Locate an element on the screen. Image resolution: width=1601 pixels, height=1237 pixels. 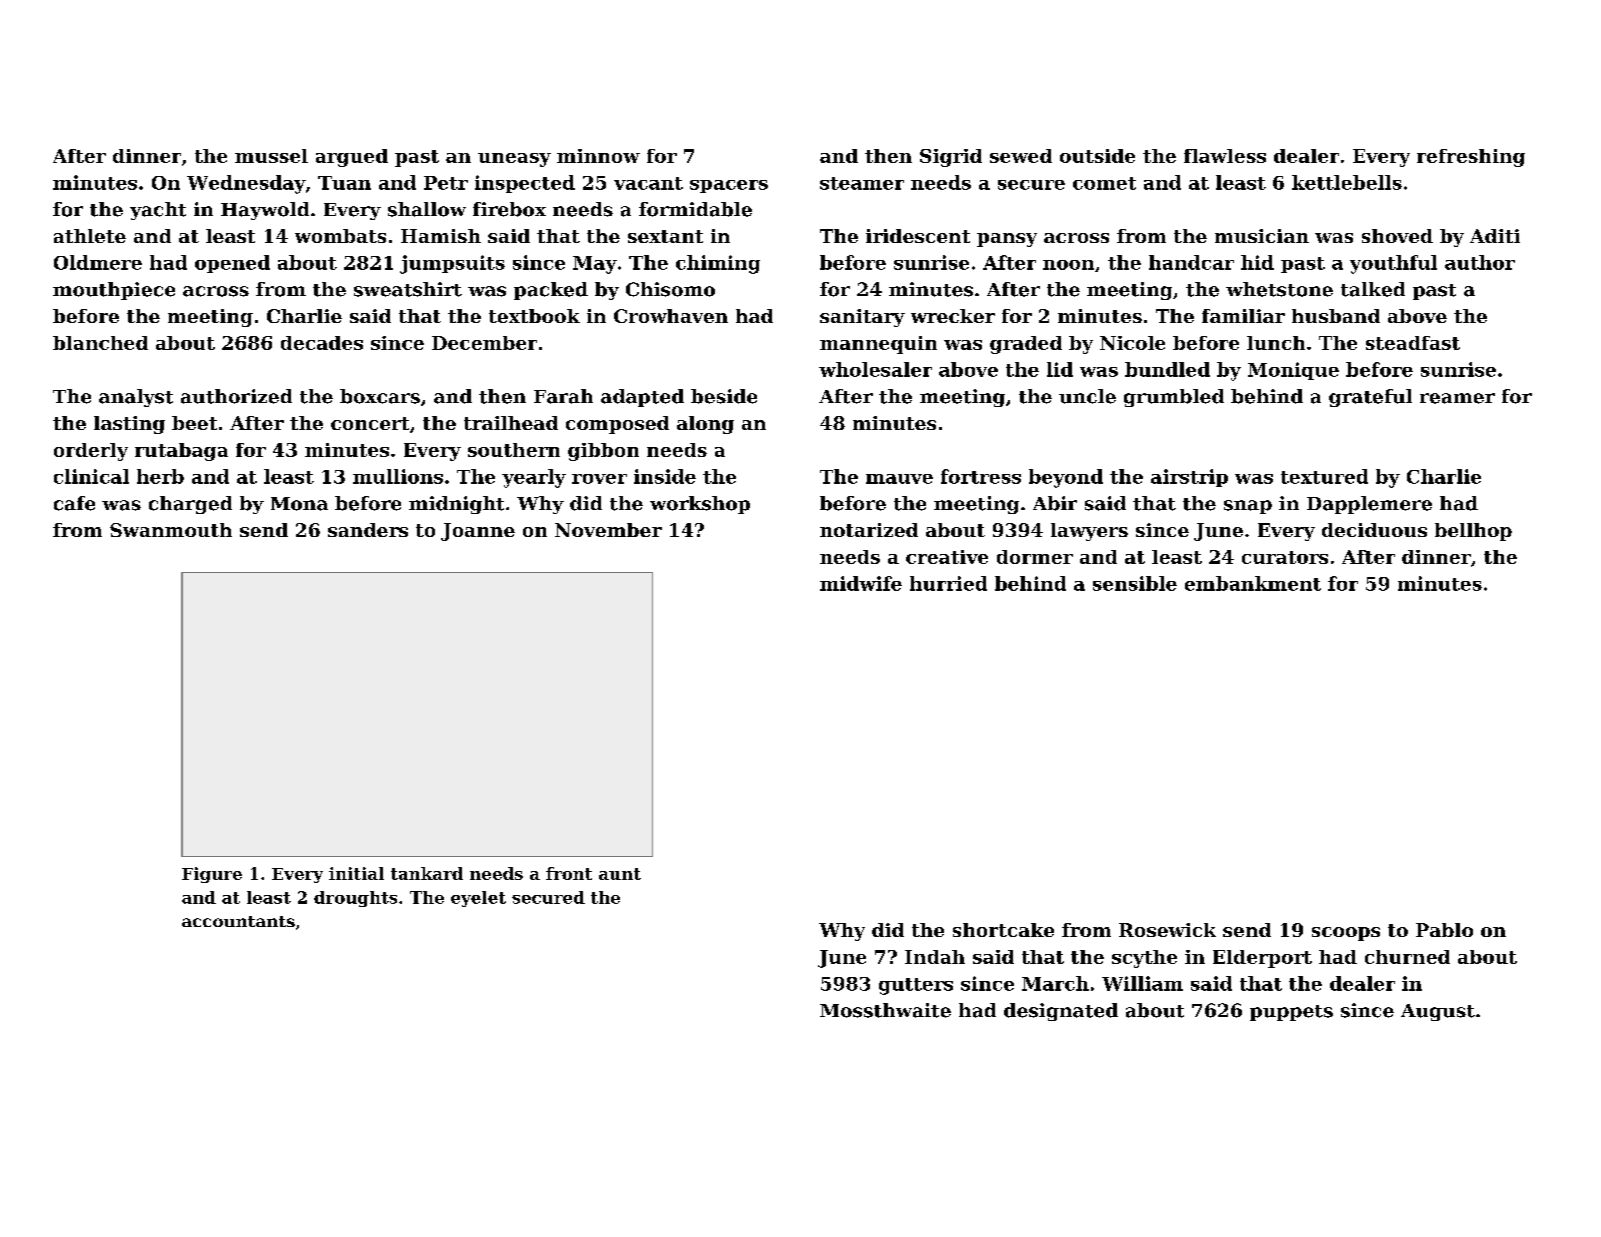
refreshing is located at coordinates (1471, 158).
